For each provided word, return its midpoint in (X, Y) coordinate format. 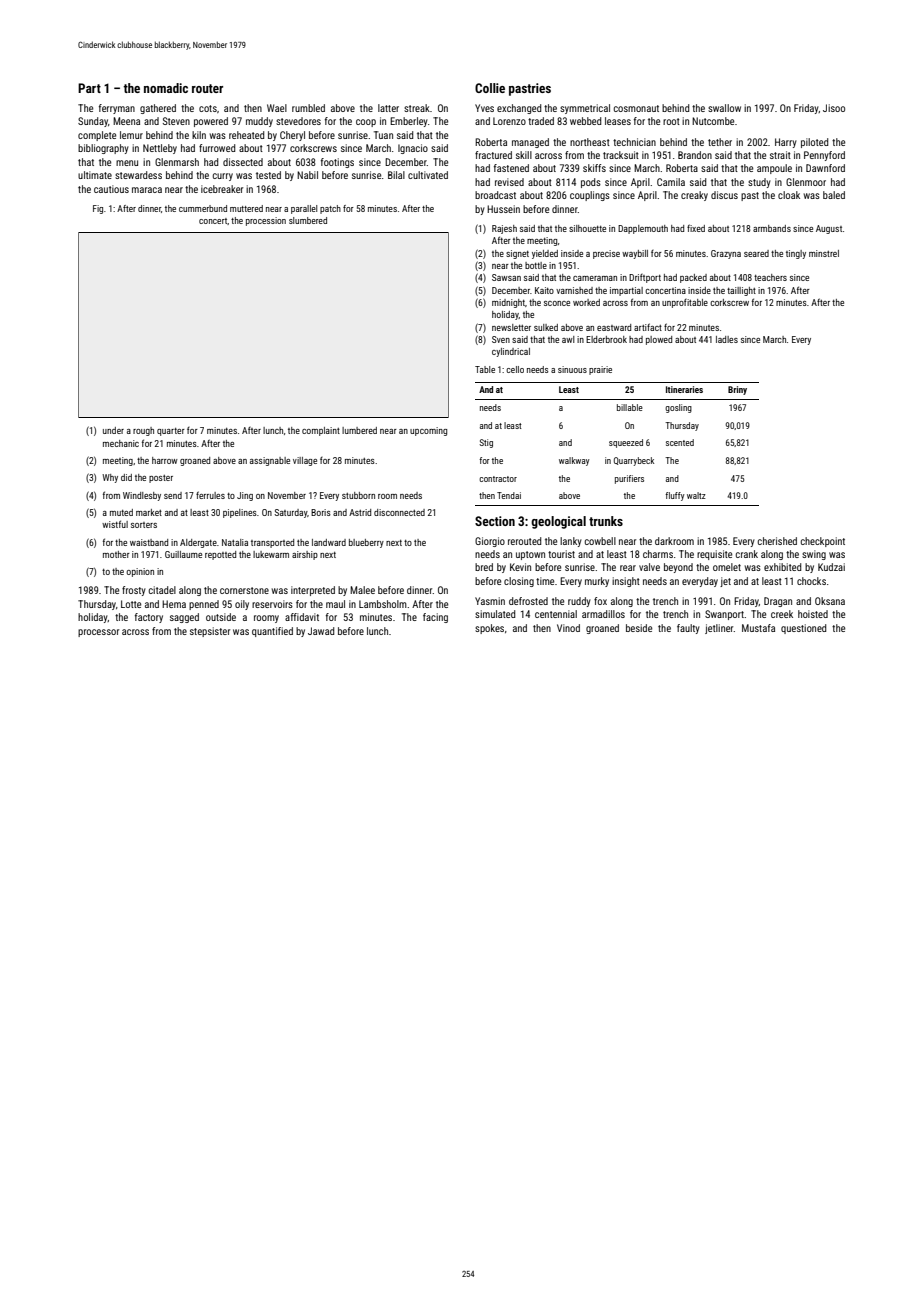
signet (517, 254)
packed (693, 278)
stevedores (298, 121)
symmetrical (585, 109)
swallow (724, 108)
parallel (304, 209)
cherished (777, 541)
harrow (165, 460)
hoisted (813, 614)
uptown (530, 555)
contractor (498, 479)
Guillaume (183, 554)
